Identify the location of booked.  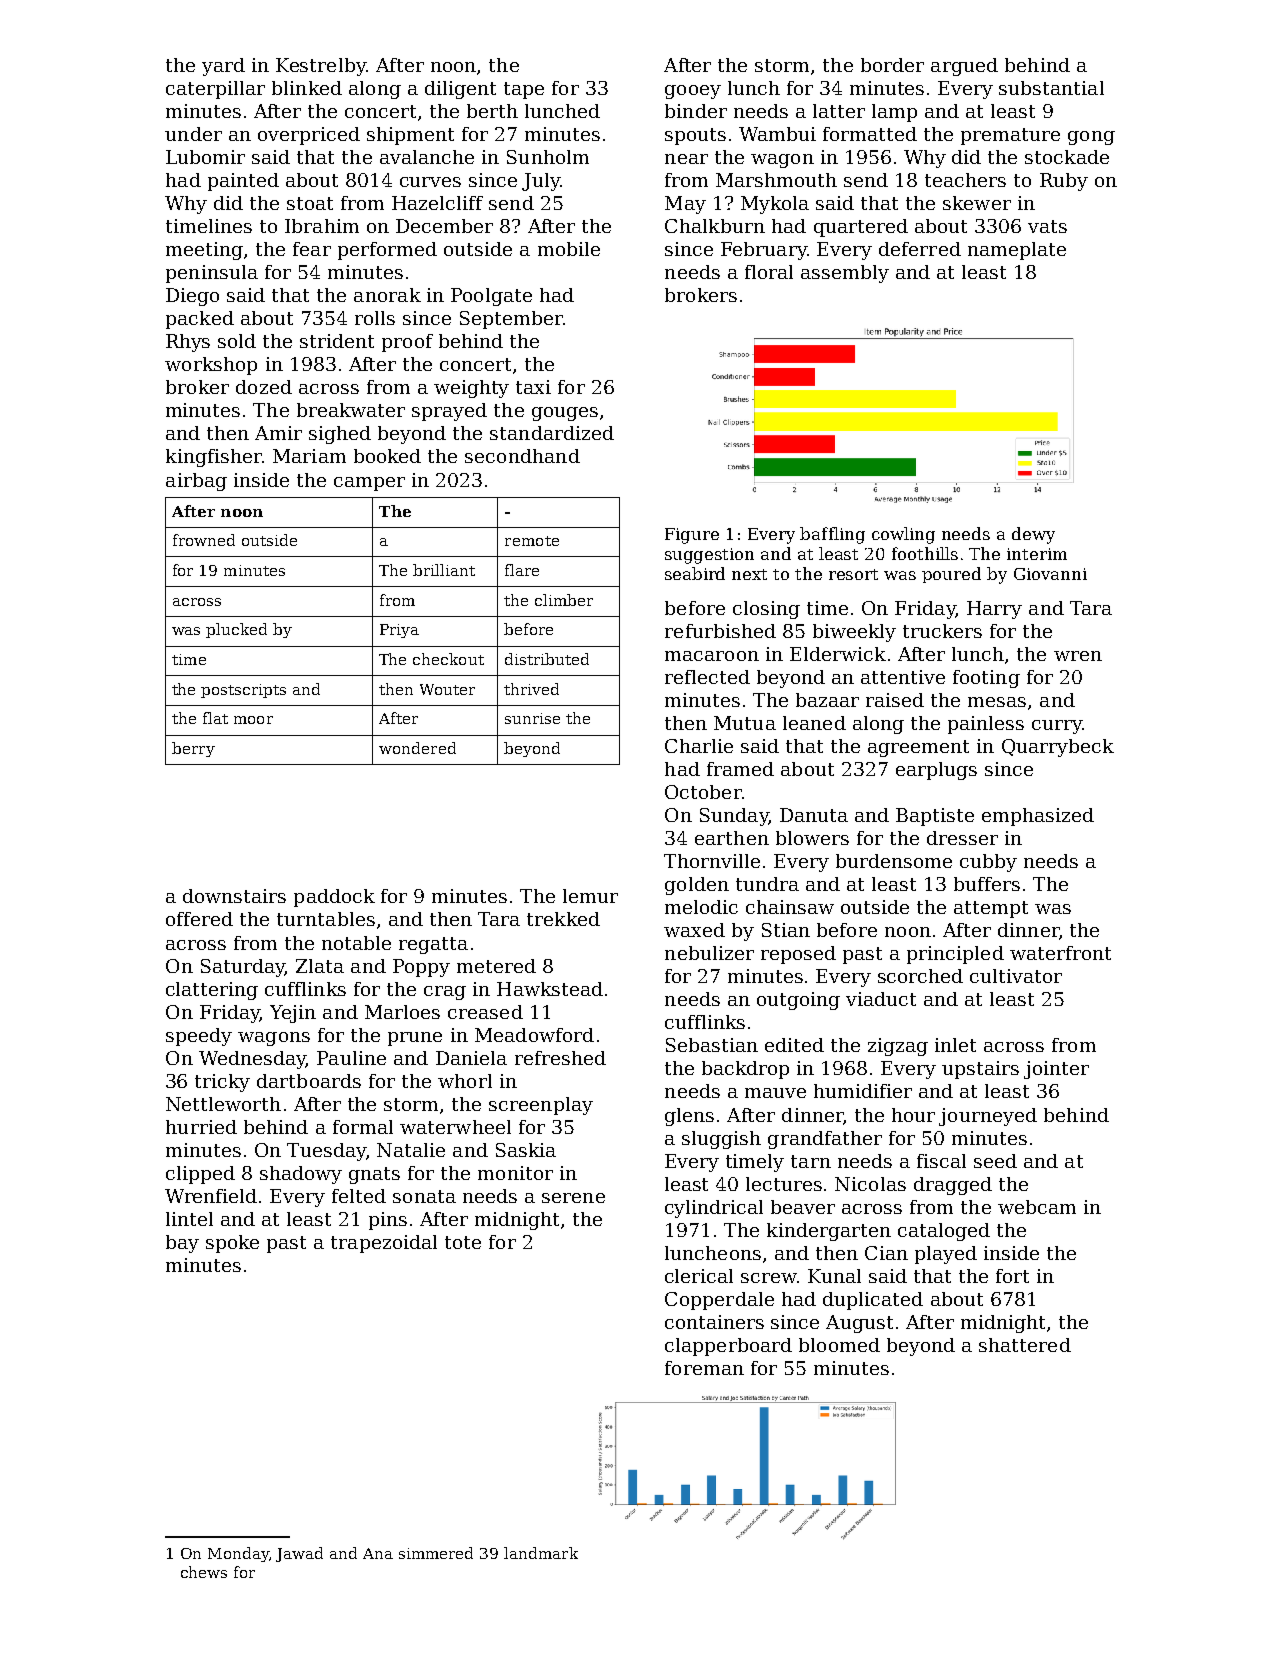
(387, 456).
